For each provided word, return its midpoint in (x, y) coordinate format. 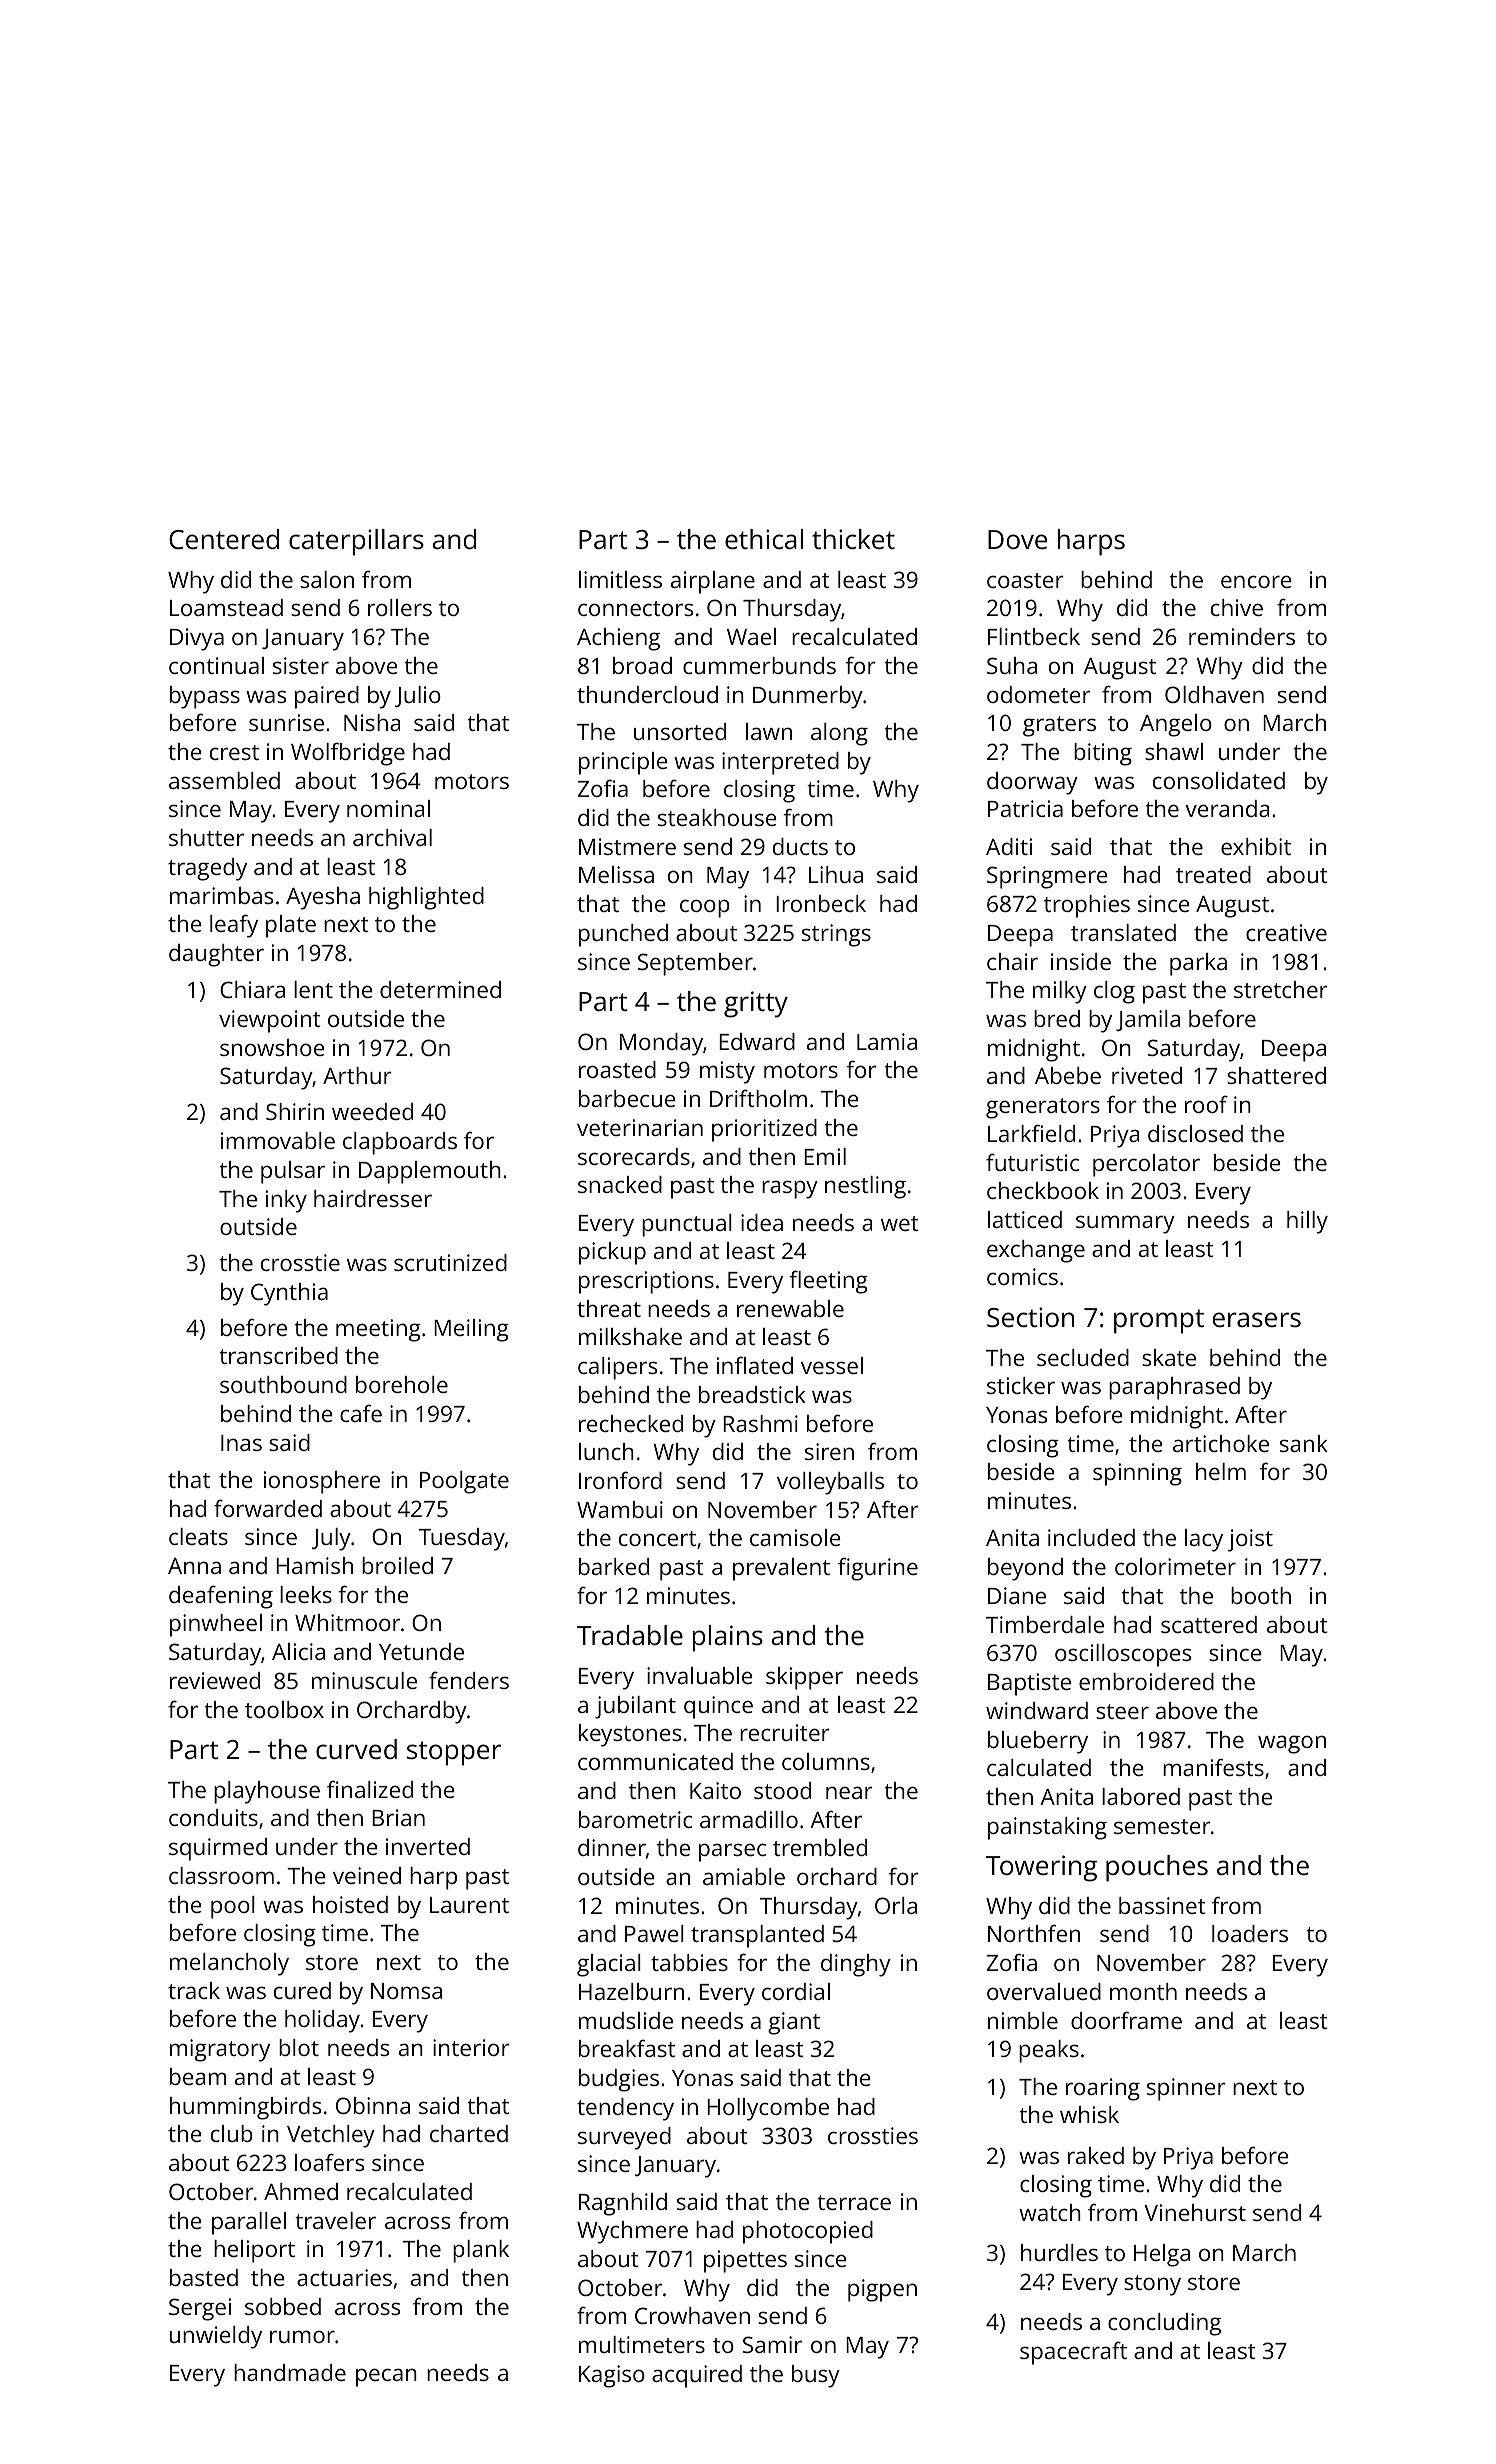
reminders (1242, 636)
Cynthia (289, 1294)
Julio (418, 696)
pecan (386, 2377)
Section (1030, 1317)
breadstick (752, 1394)
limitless (620, 579)
